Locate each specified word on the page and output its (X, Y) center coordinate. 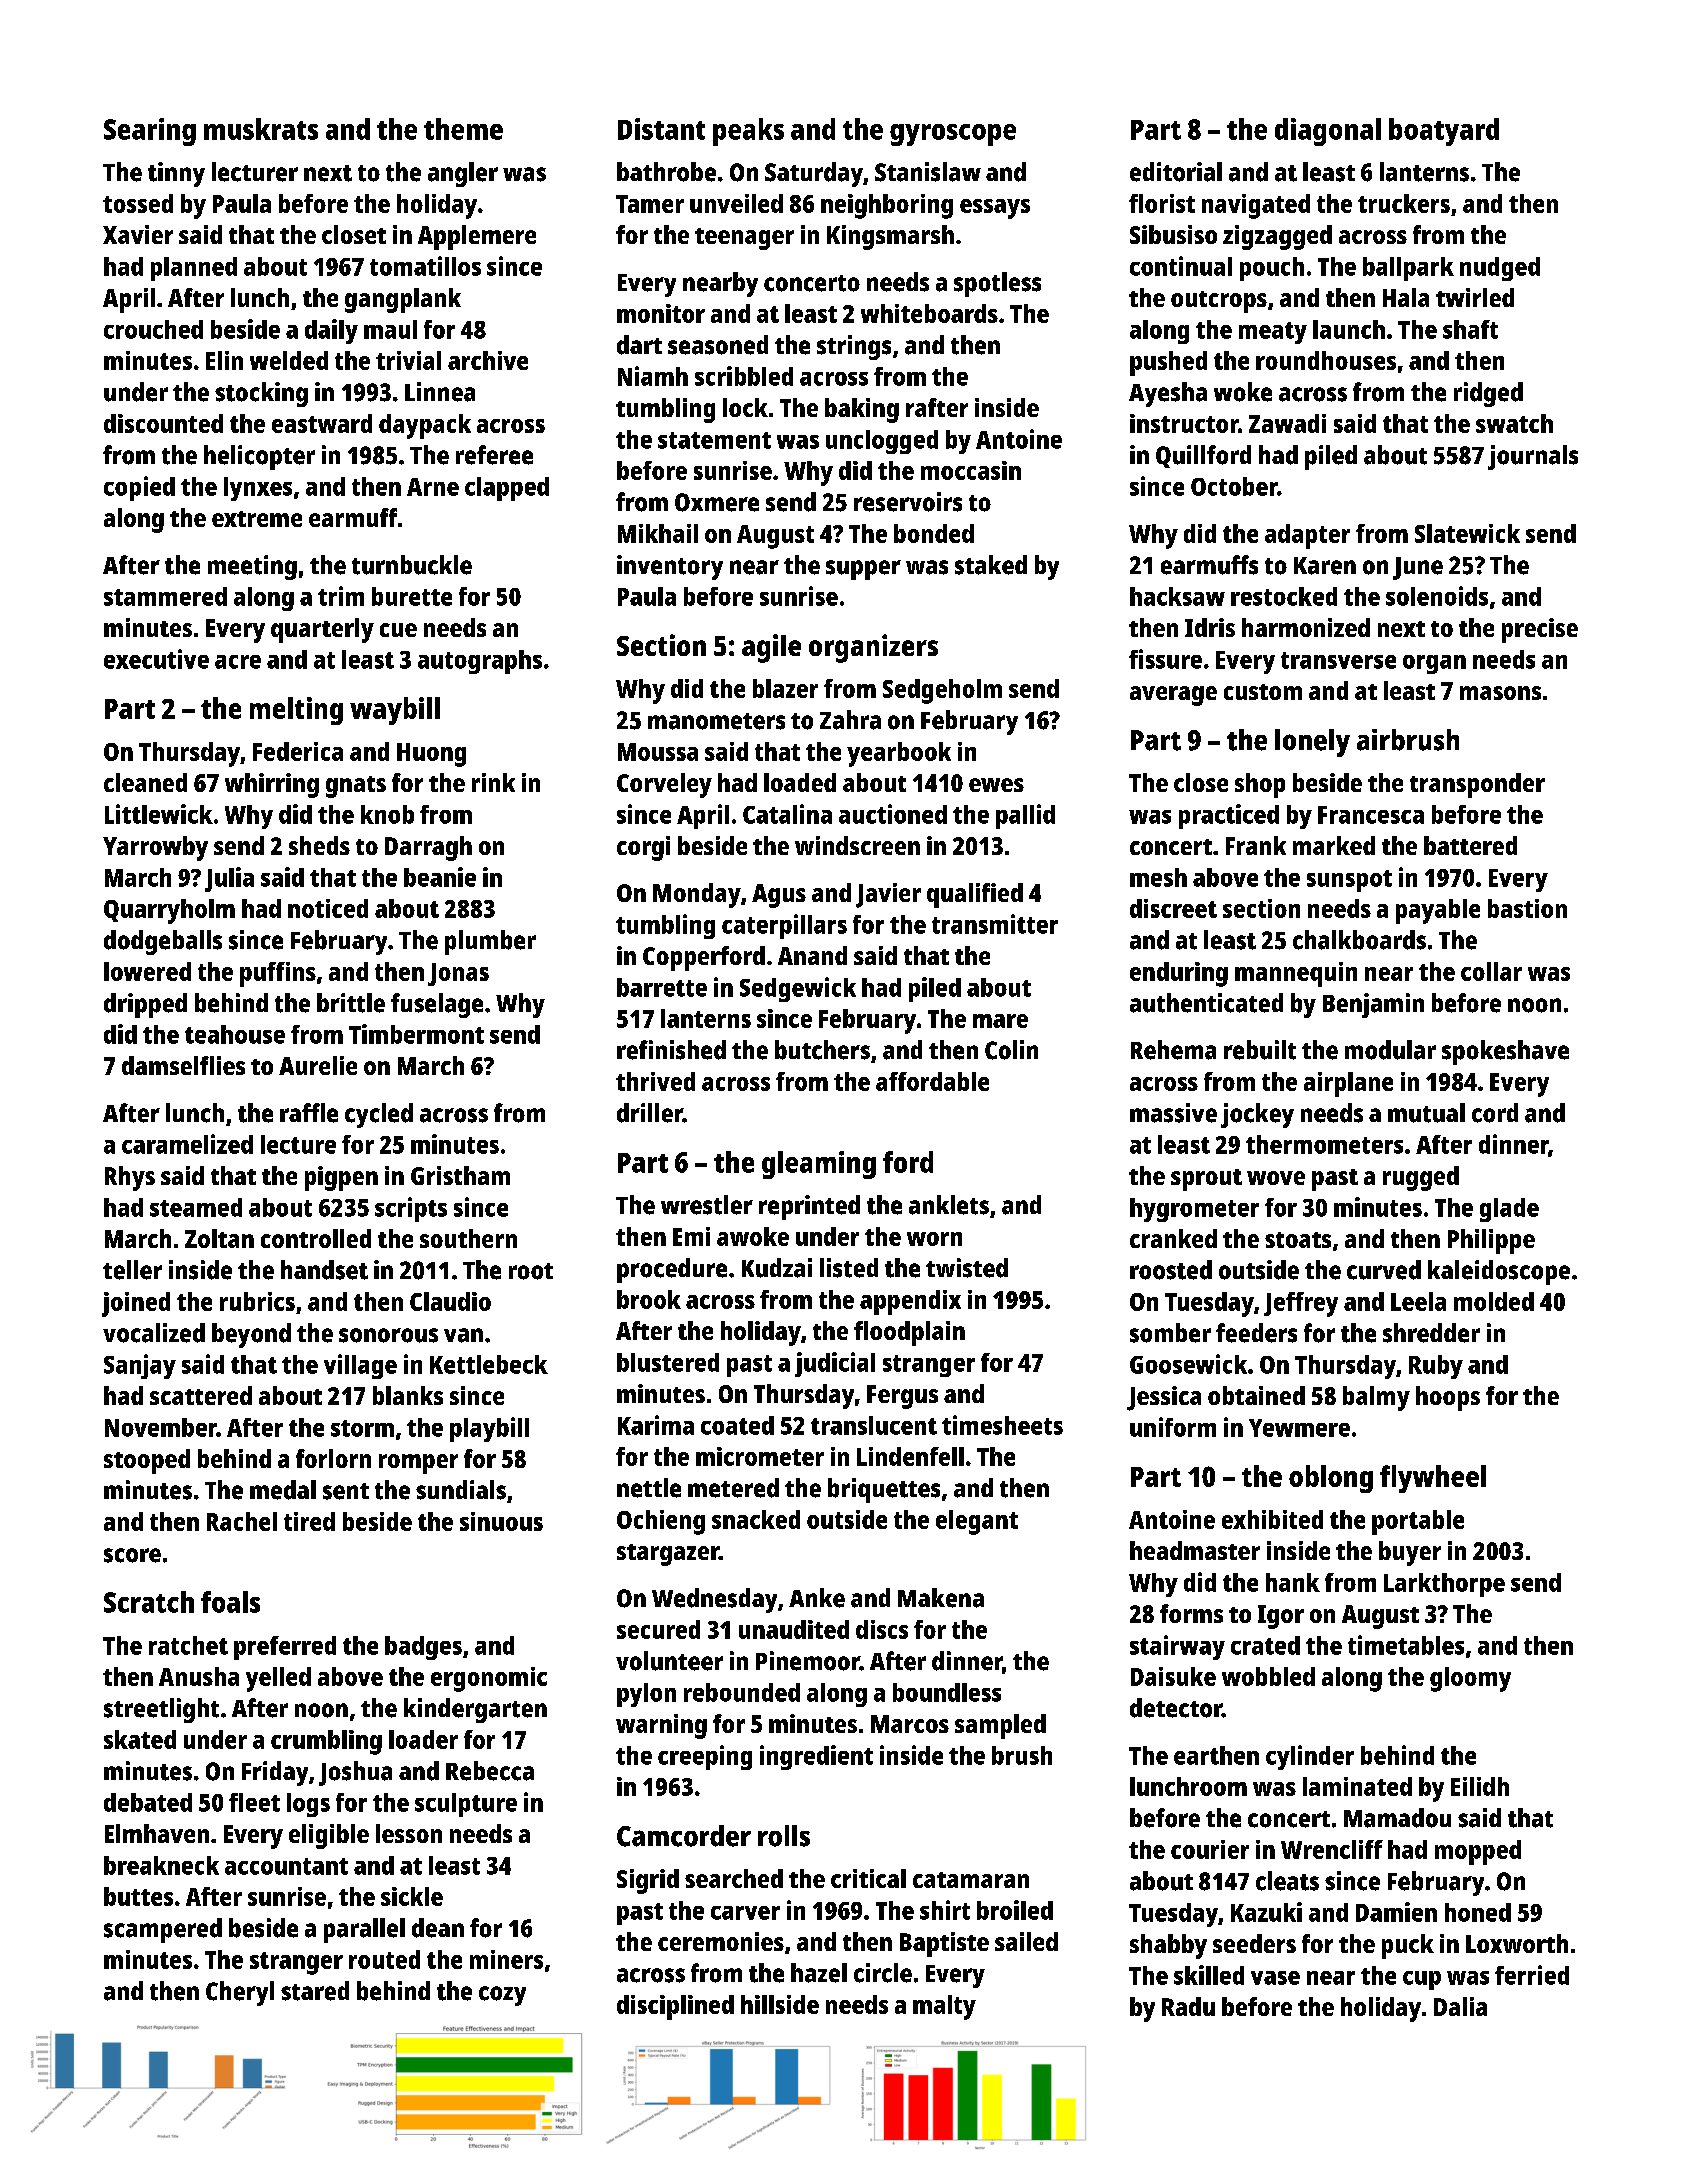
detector (1176, 1708)
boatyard (1444, 132)
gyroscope (953, 135)
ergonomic (489, 1679)
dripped (145, 1005)
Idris (1210, 627)
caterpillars (784, 926)
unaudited (794, 1629)
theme (463, 129)
